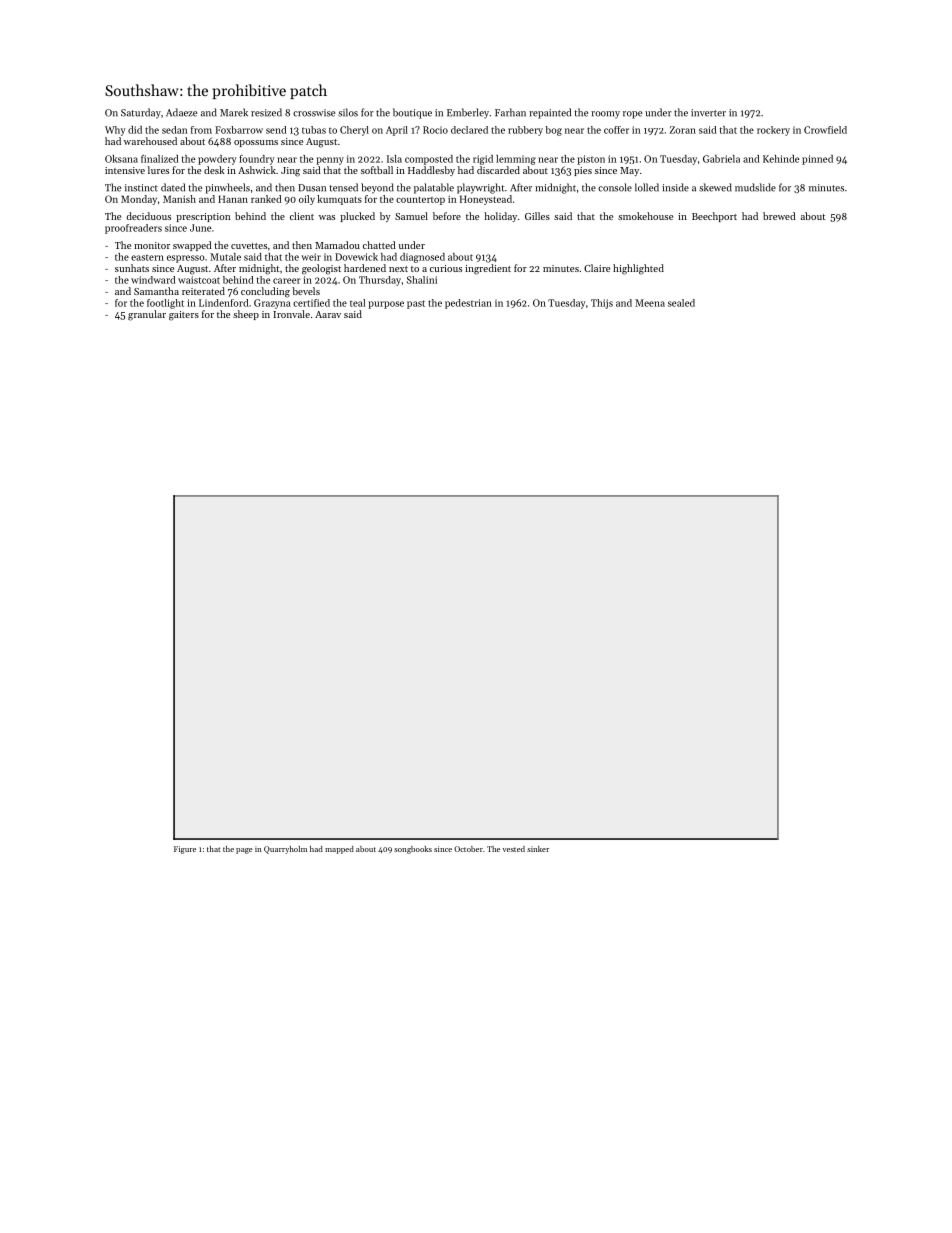  I want to click on vested, so click(514, 849).
